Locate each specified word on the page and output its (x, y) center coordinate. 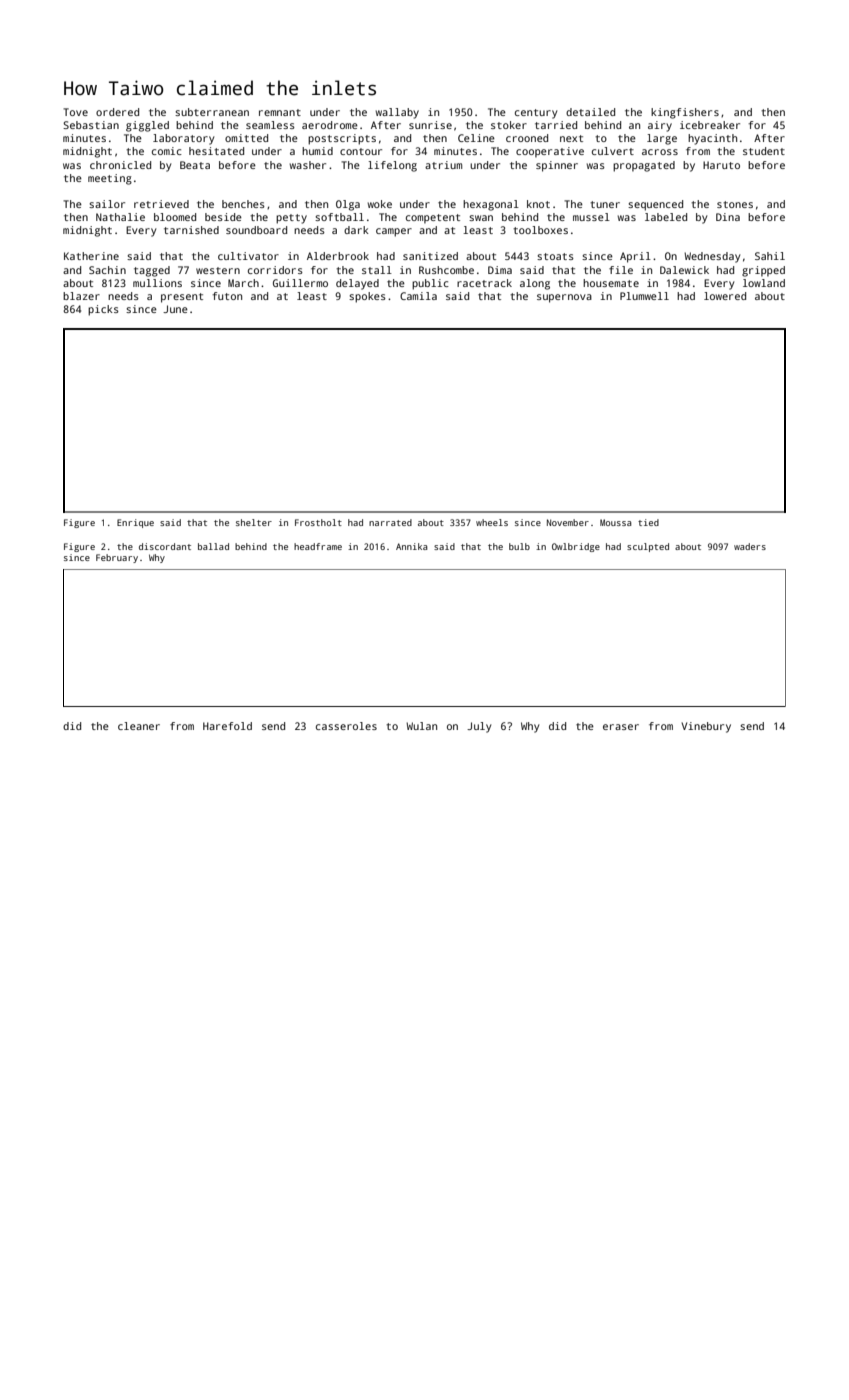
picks (103, 310)
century (536, 114)
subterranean (212, 112)
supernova (564, 298)
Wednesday (712, 257)
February (117, 558)
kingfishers (685, 113)
